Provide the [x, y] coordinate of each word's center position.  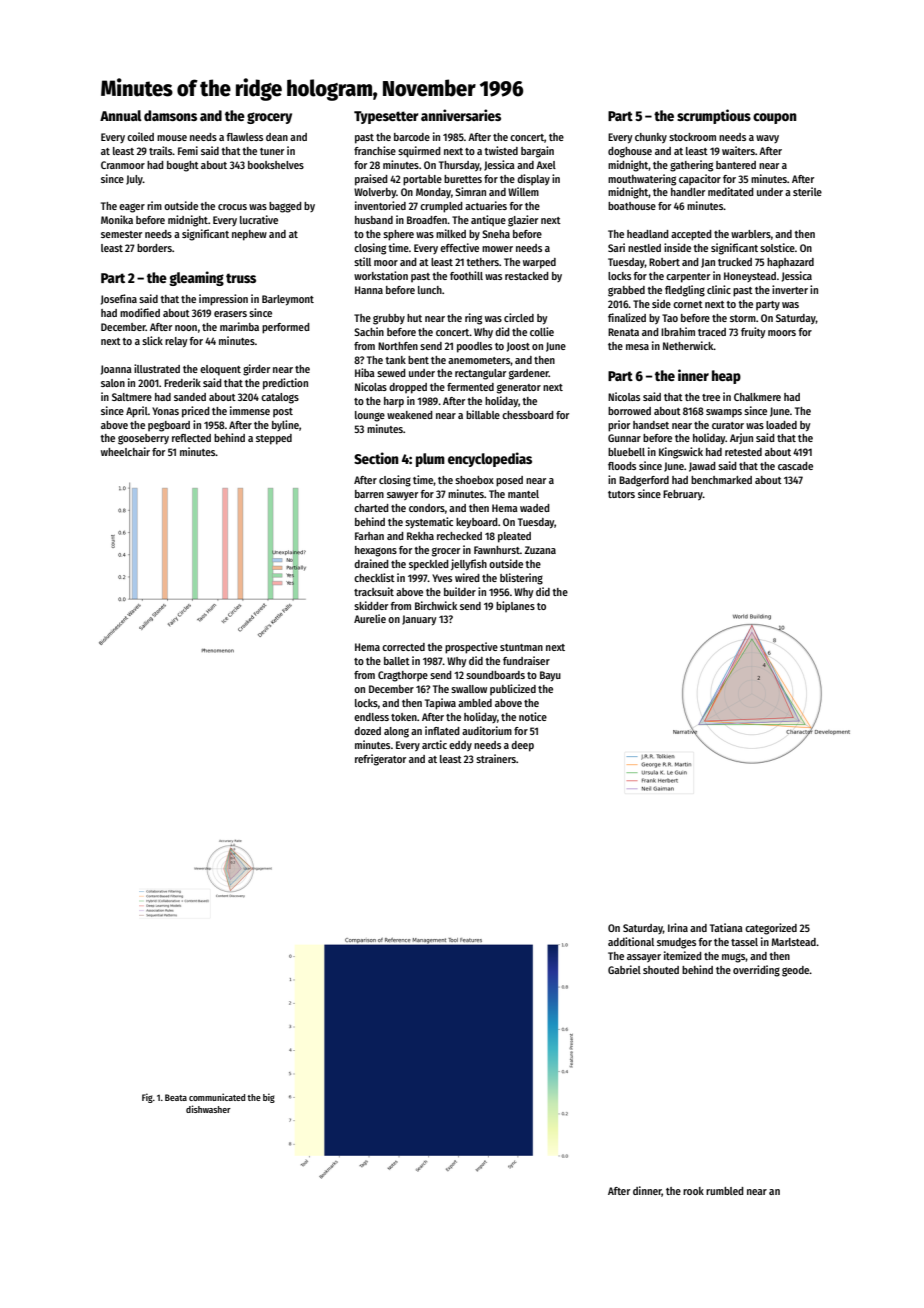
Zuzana [540, 550]
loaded [781, 425]
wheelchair [125, 451]
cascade [795, 466]
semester [121, 234]
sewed [391, 373]
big [269, 1098]
